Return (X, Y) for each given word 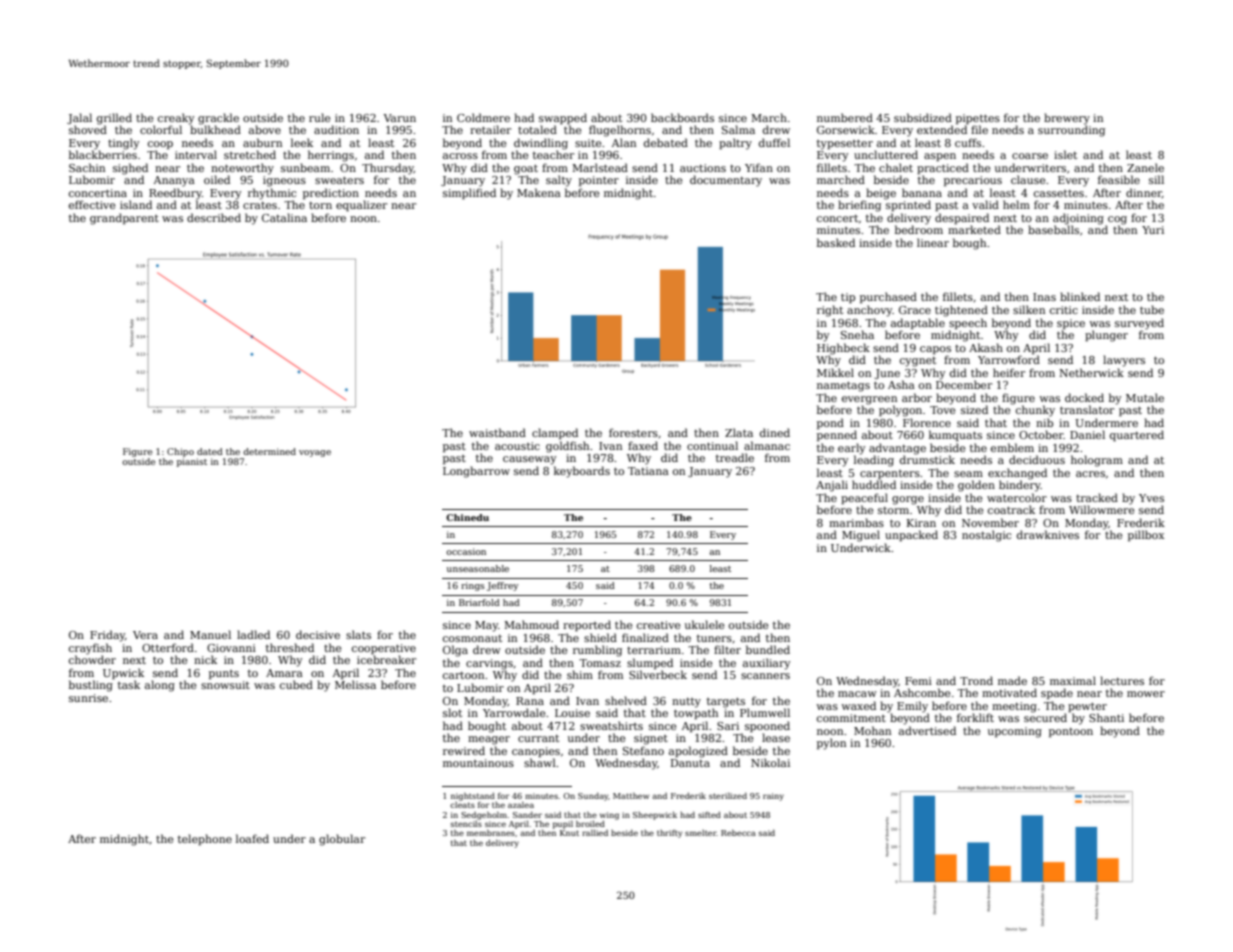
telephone (205, 840)
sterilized (728, 795)
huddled (874, 484)
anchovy (870, 311)
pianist (192, 462)
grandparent (124, 219)
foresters (633, 432)
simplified (469, 194)
